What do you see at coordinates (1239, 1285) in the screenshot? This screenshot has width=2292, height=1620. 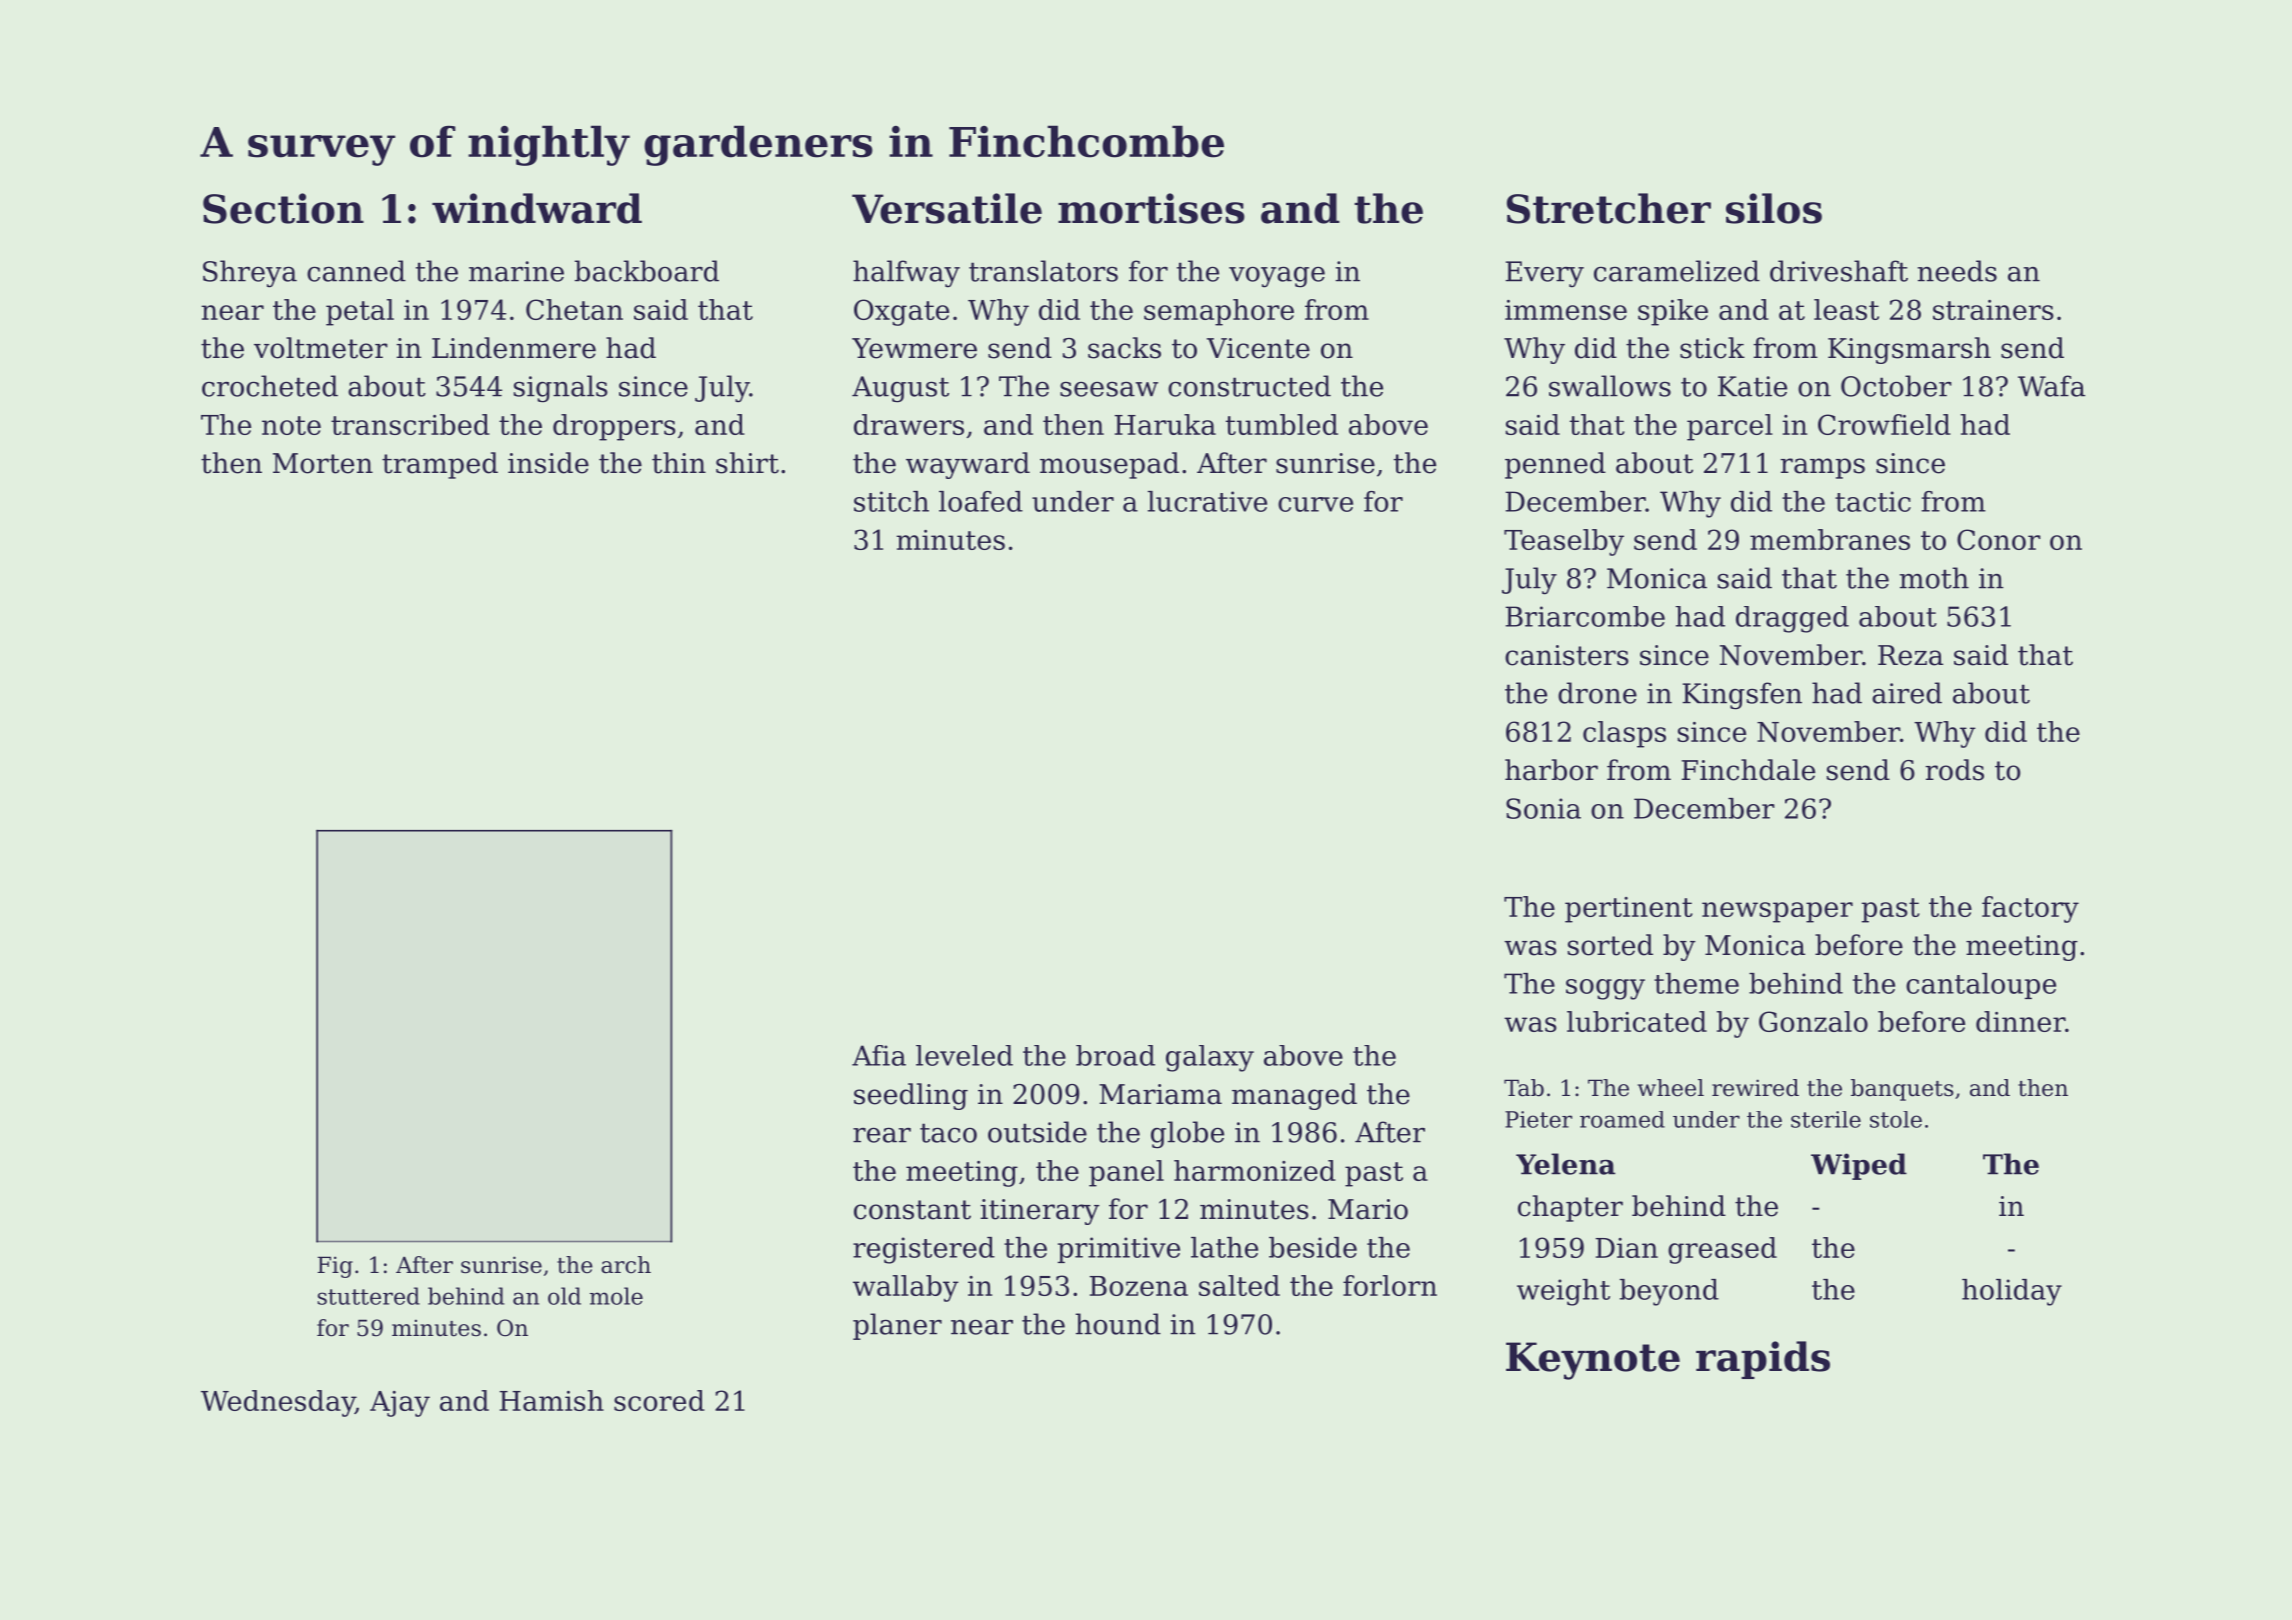 I see `salted` at bounding box center [1239, 1285].
